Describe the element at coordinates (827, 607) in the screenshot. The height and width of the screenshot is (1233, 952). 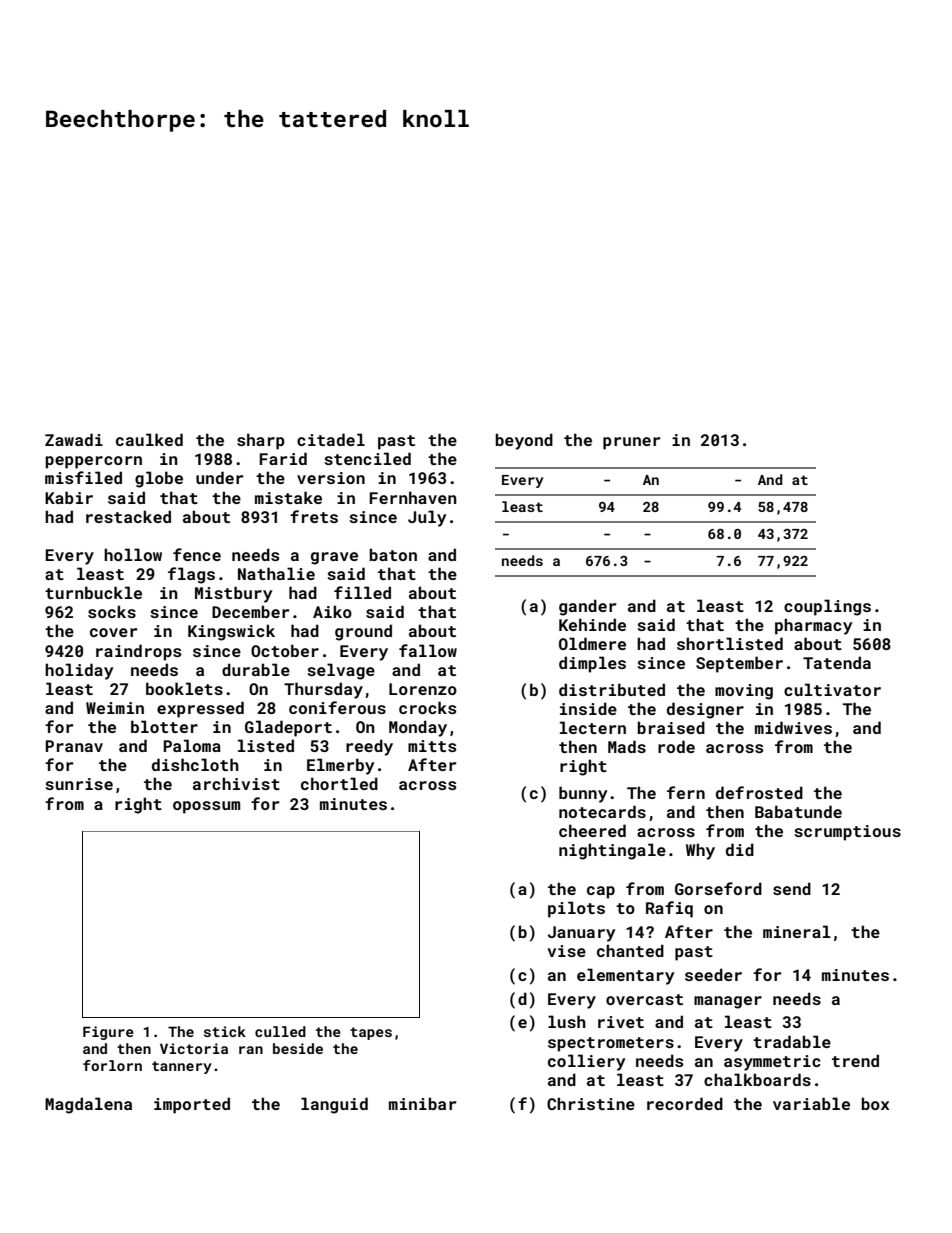
I see `couplings` at that location.
